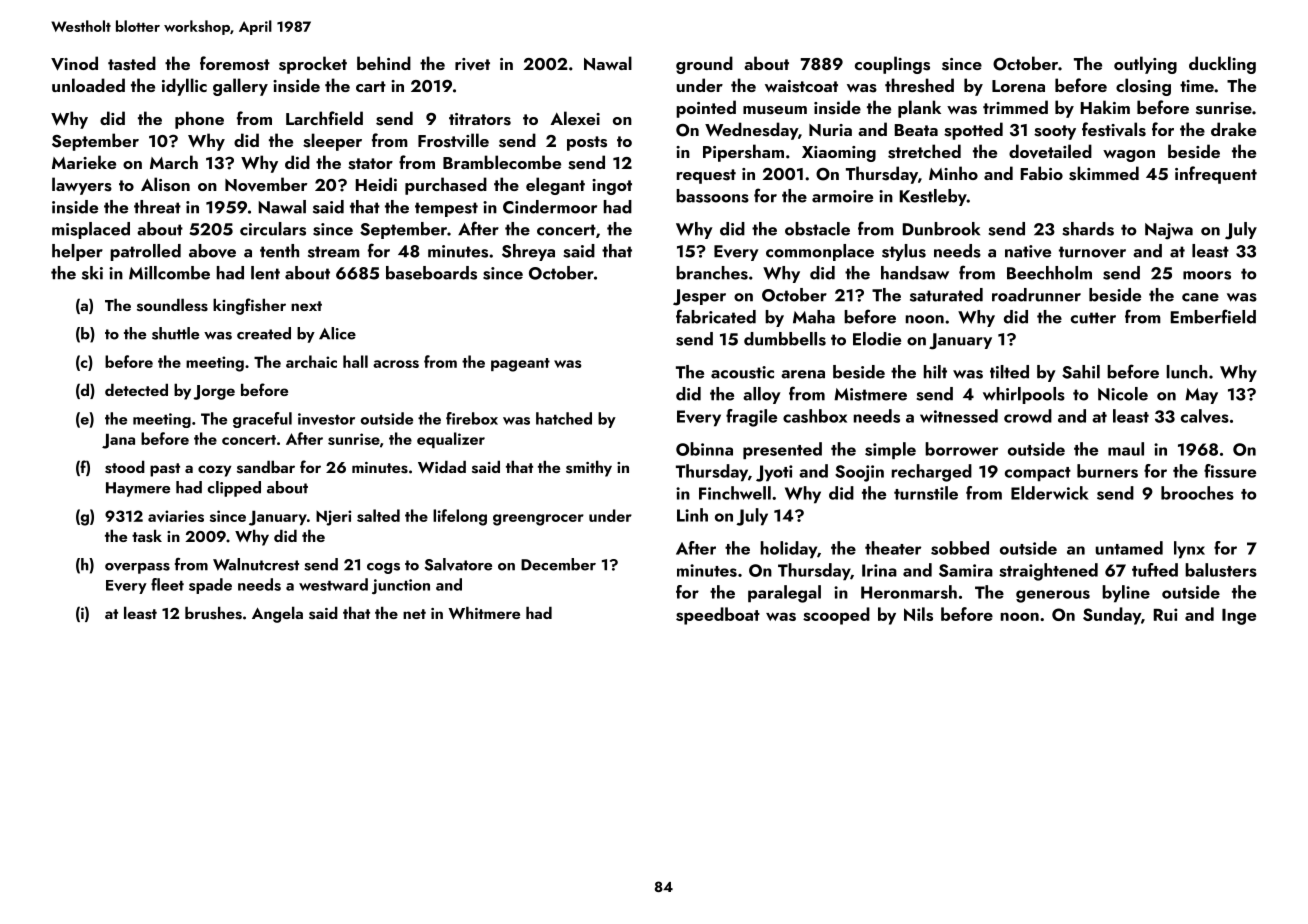 The width and height of the page is (1308, 924). What do you see at coordinates (167, 584) in the page?
I see `fleet` at bounding box center [167, 584].
